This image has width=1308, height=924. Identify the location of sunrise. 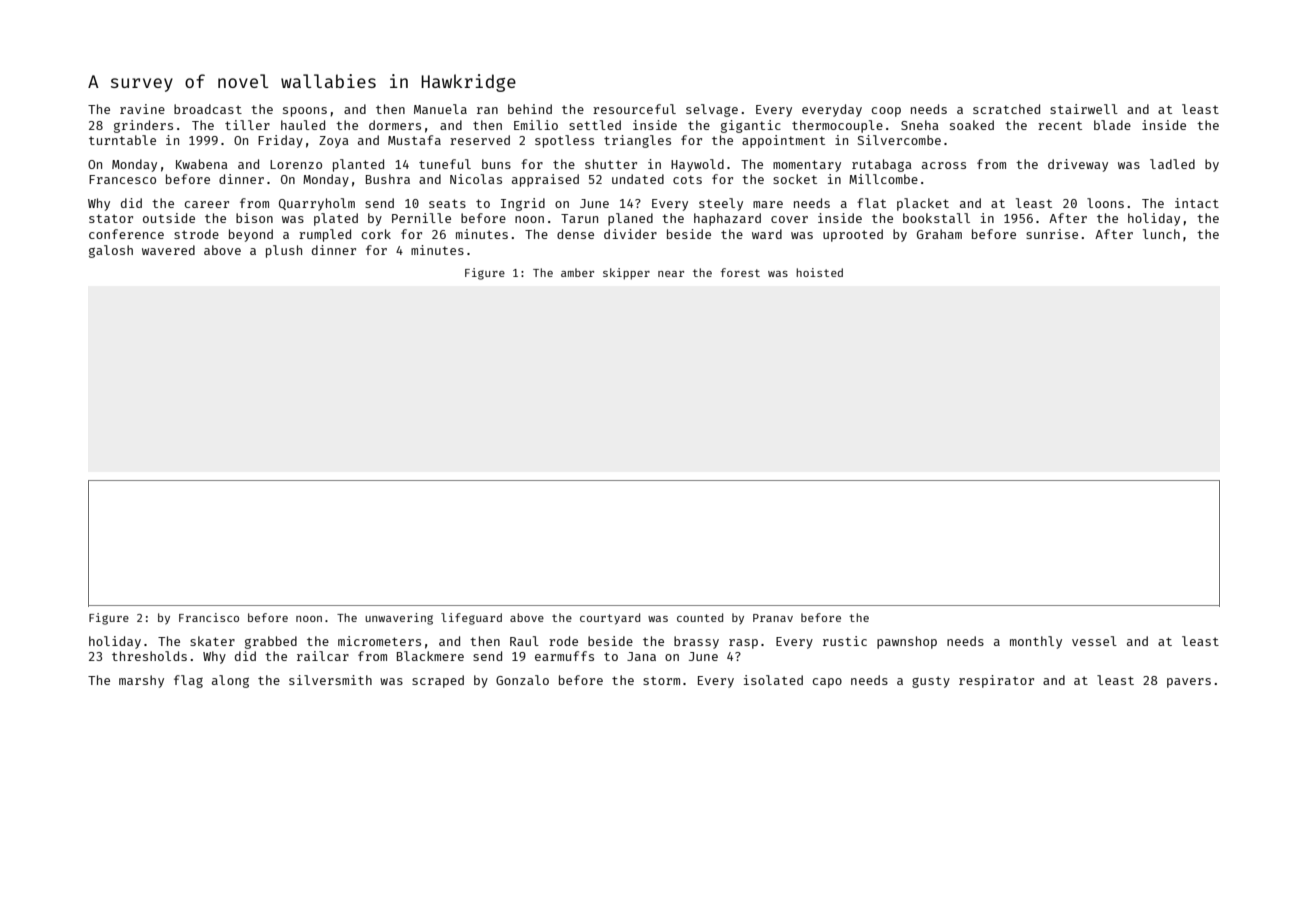
(1052, 234).
